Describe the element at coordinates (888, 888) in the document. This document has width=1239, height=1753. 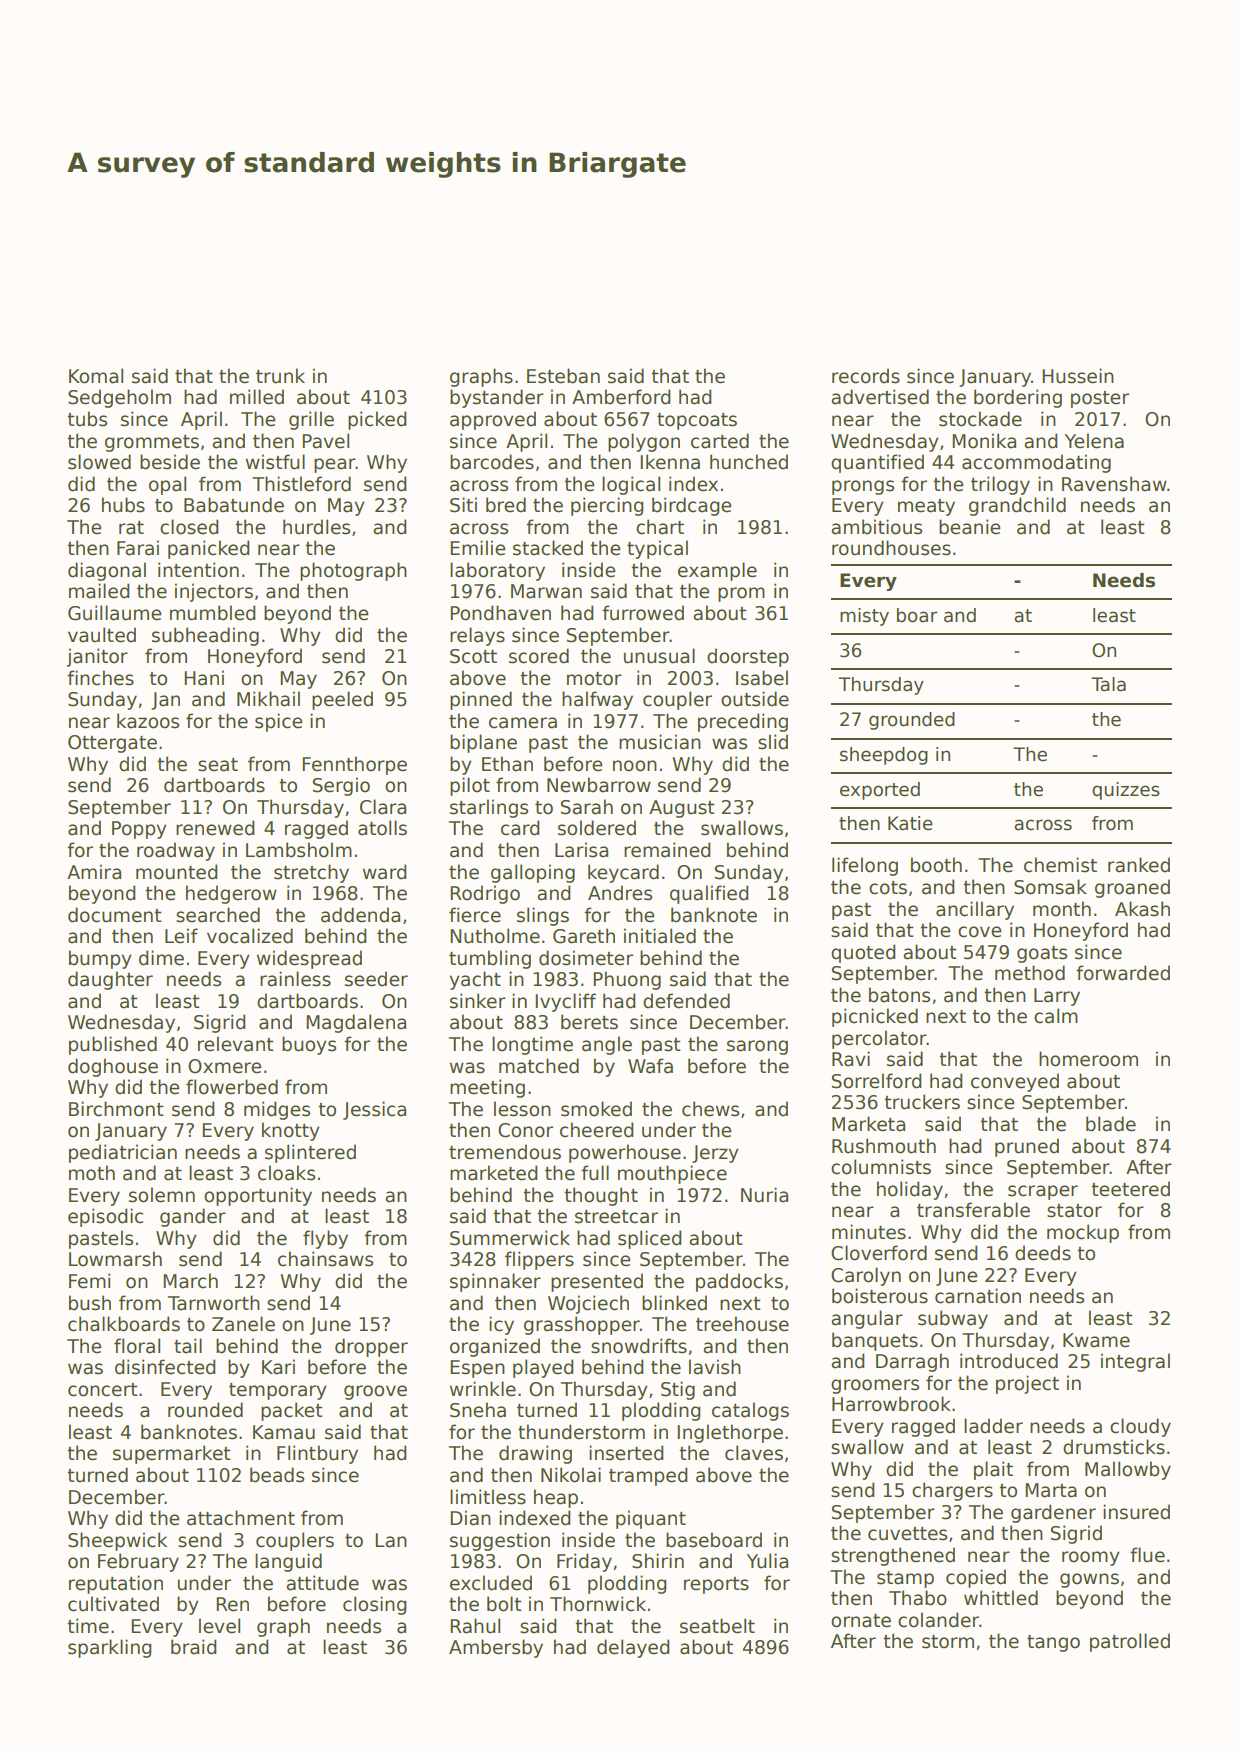
I see `cots` at that location.
